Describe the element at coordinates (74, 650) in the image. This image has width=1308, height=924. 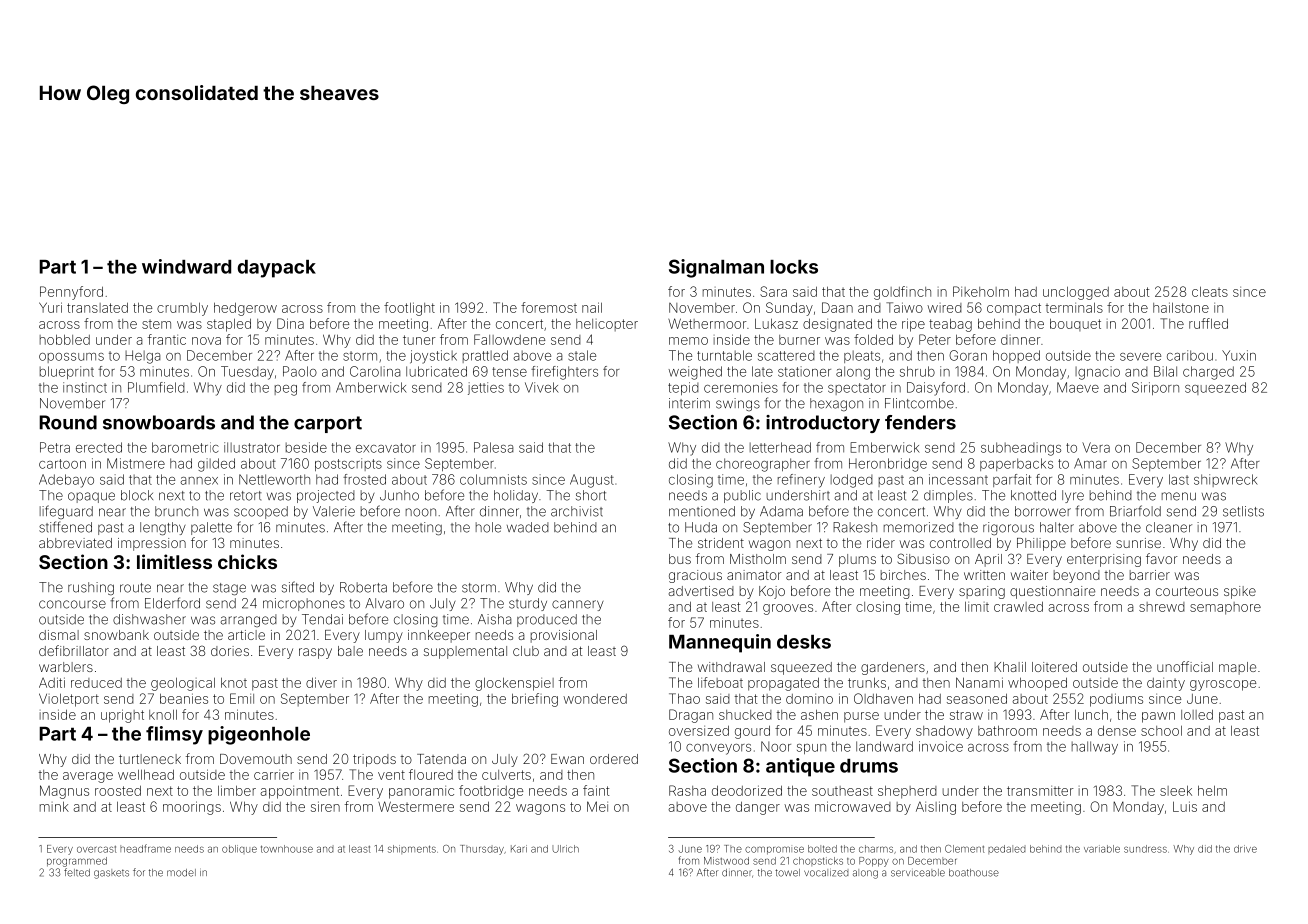
I see `defibrillator` at that location.
